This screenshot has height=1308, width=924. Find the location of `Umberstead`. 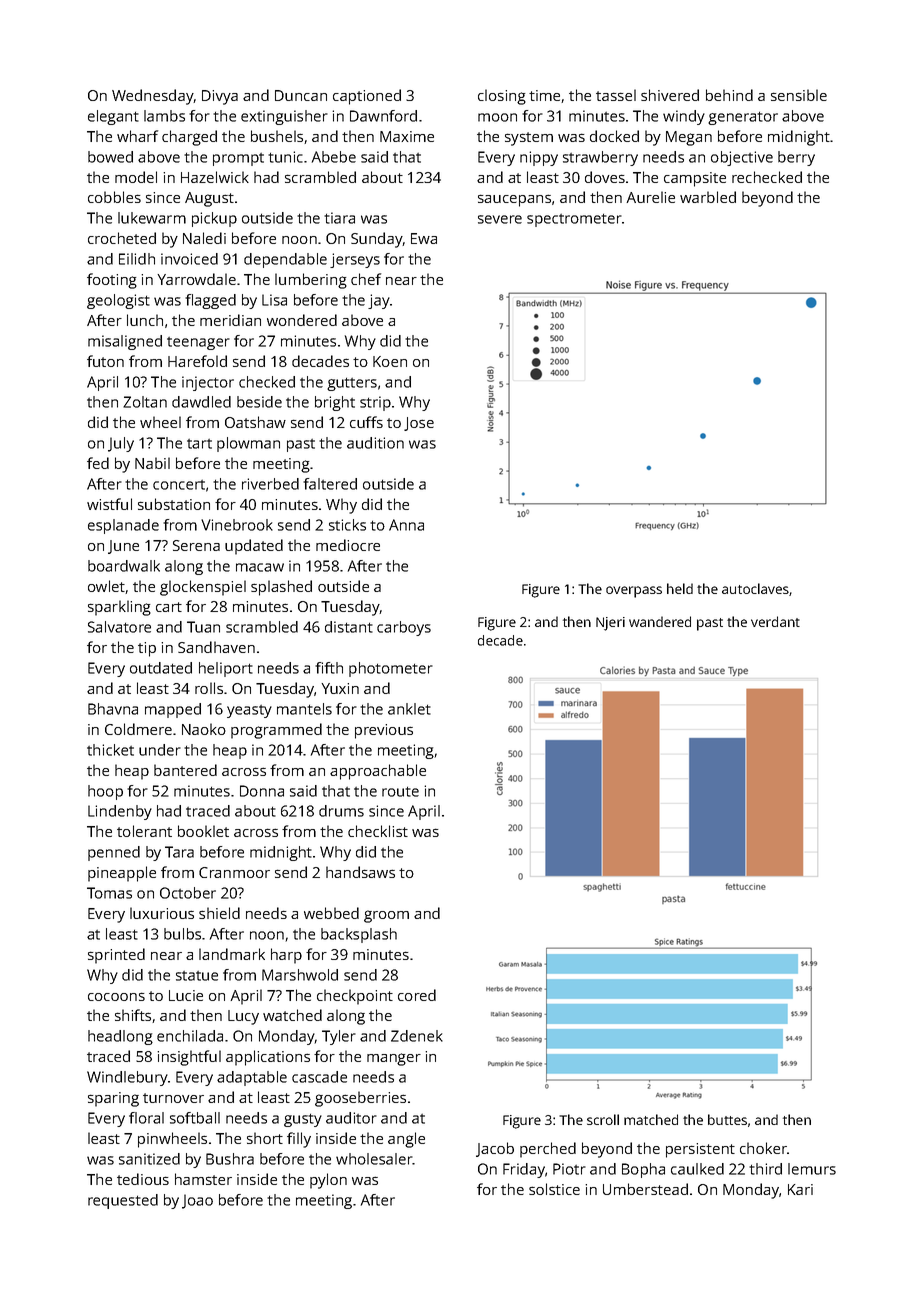

Umberstead is located at coordinates (645, 1189).
